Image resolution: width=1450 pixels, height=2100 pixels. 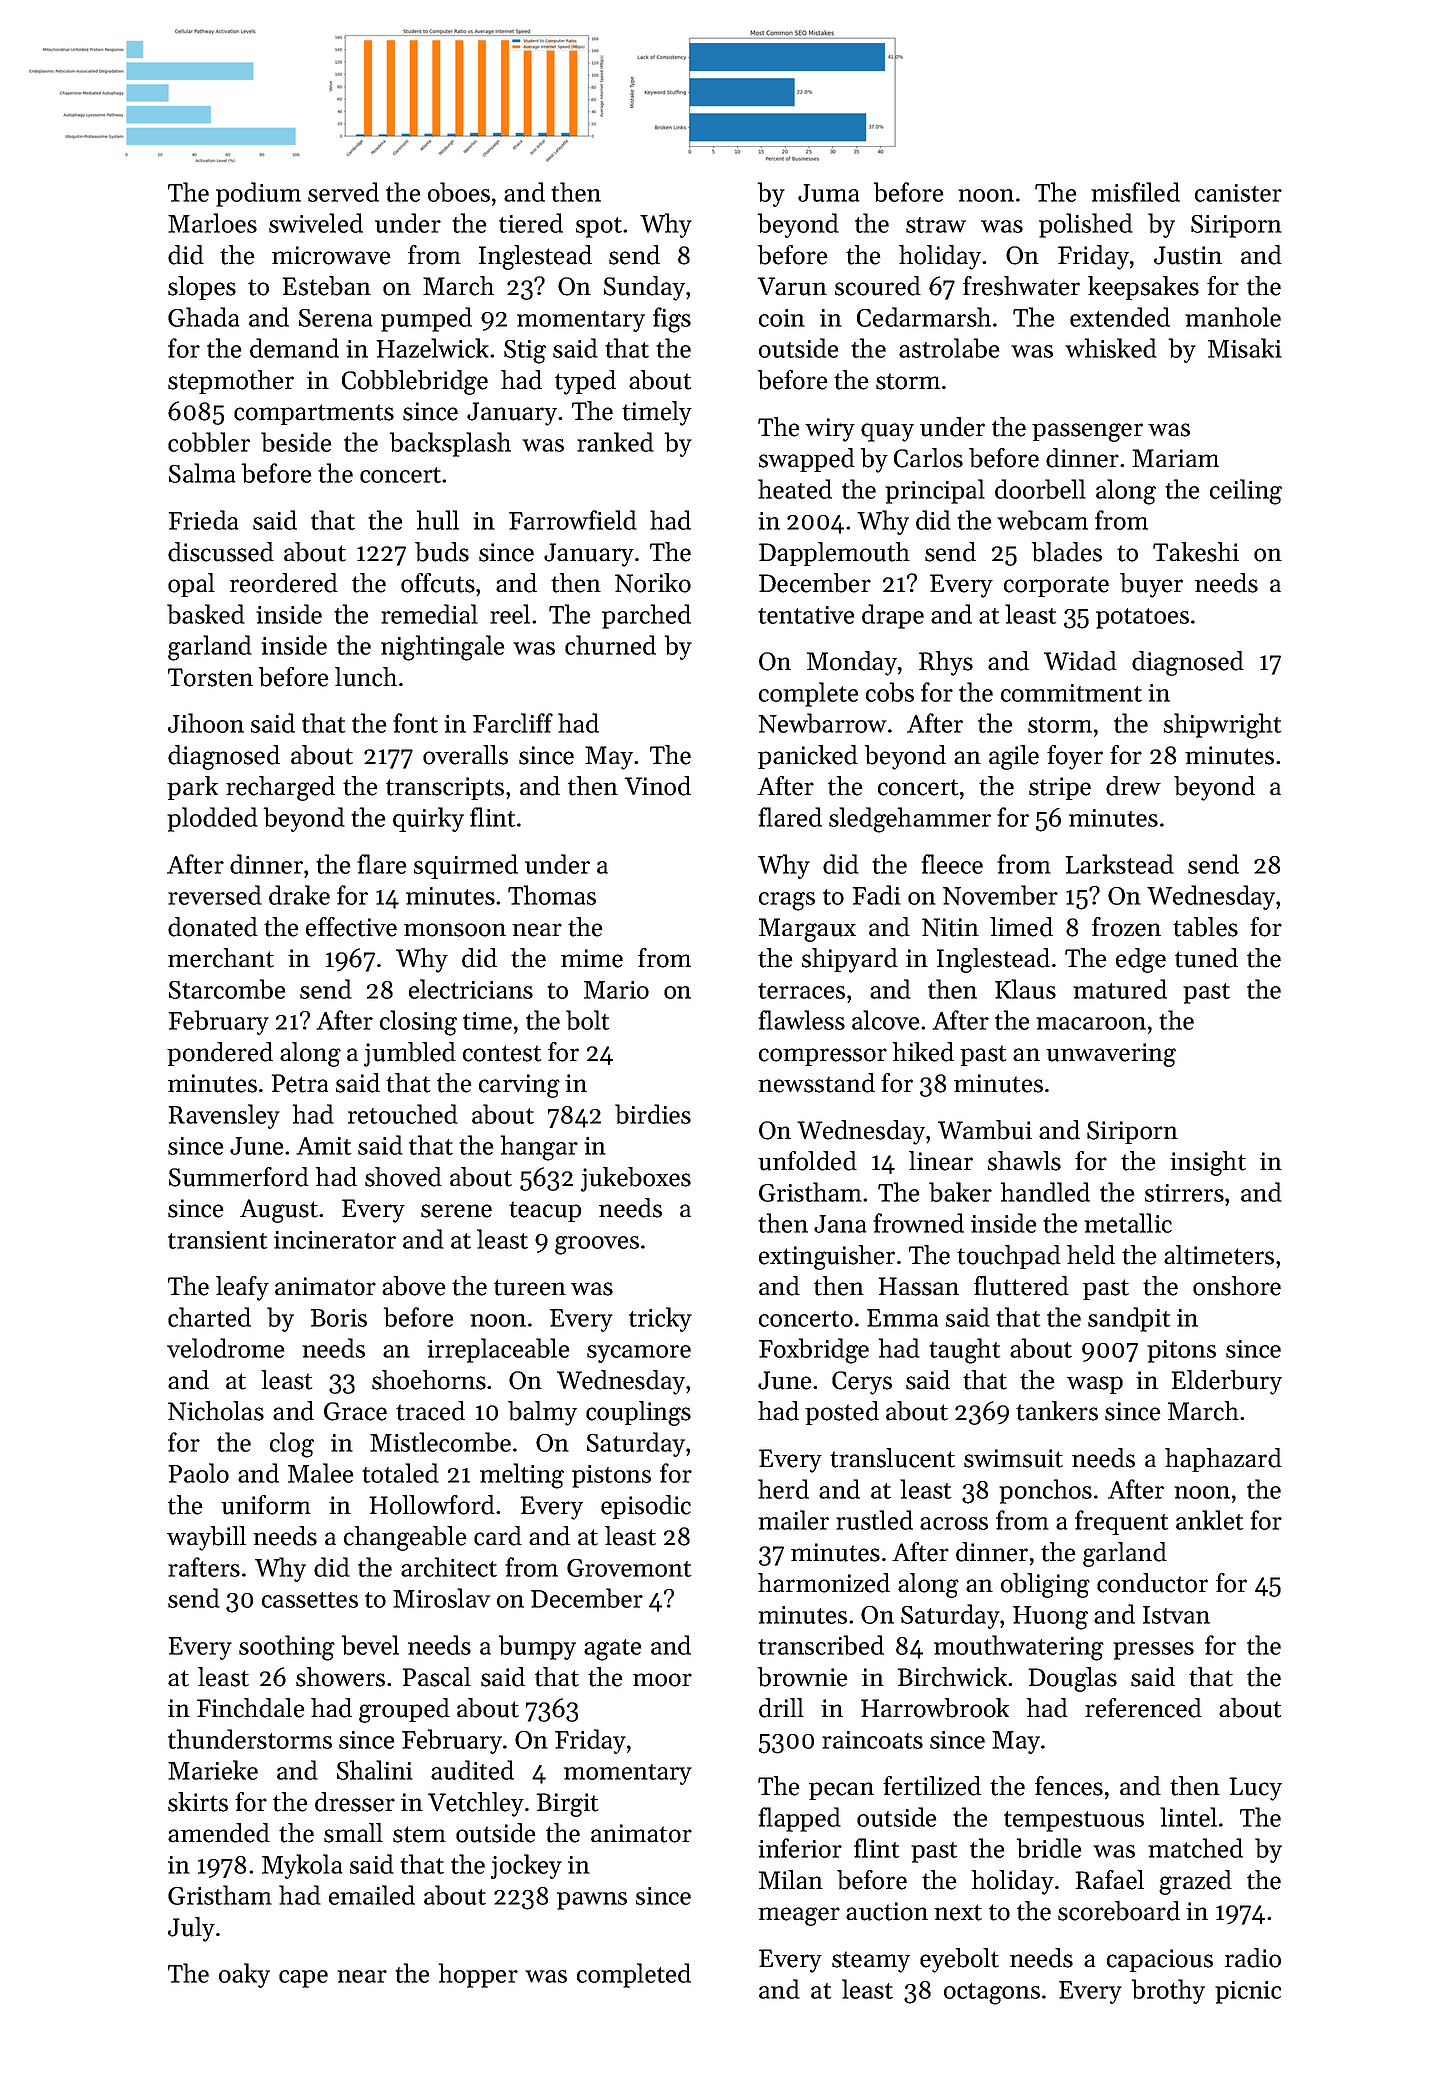 What do you see at coordinates (599, 227) in the image?
I see `spot` at bounding box center [599, 227].
